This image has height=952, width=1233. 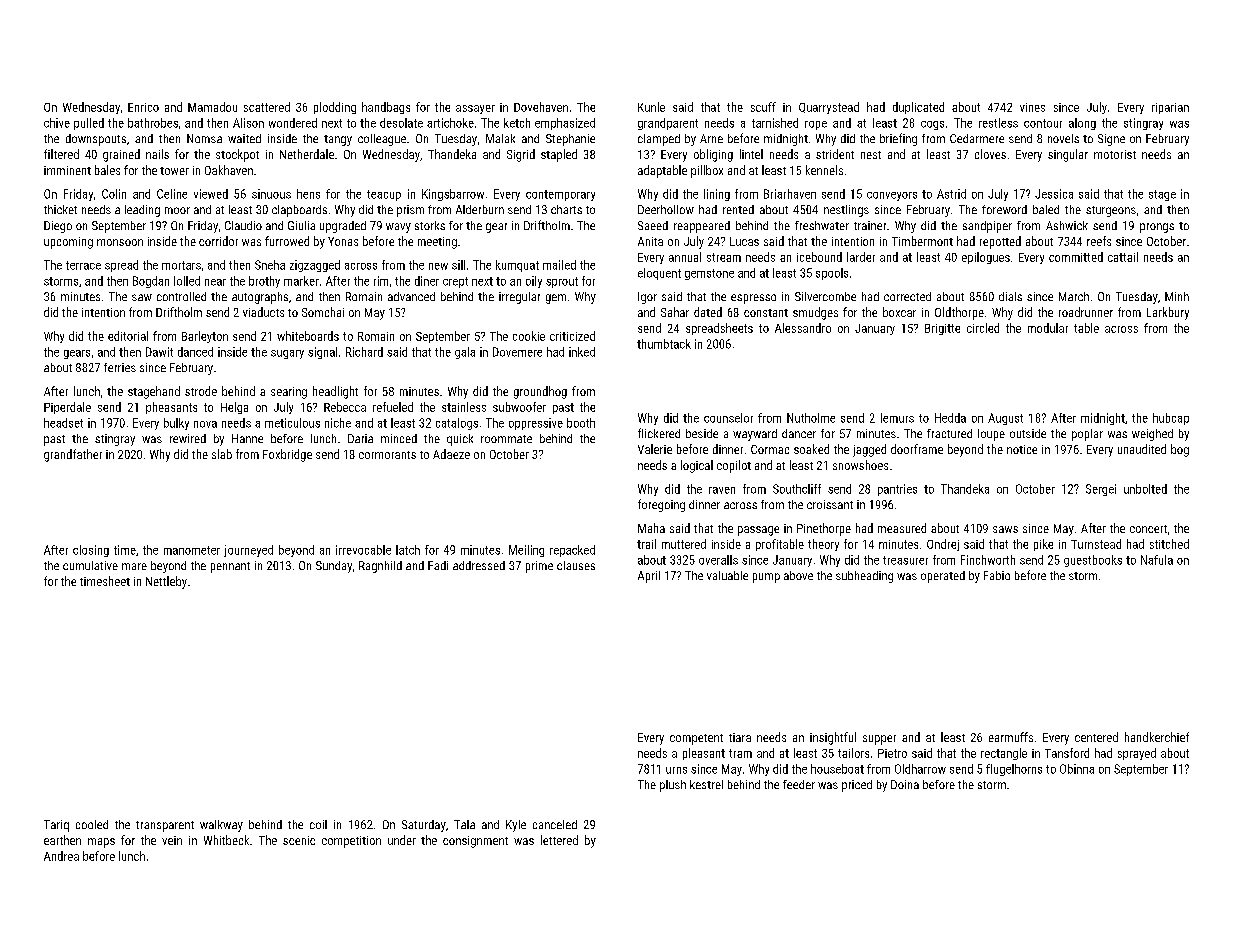 What do you see at coordinates (696, 739) in the image?
I see `competent` at bounding box center [696, 739].
